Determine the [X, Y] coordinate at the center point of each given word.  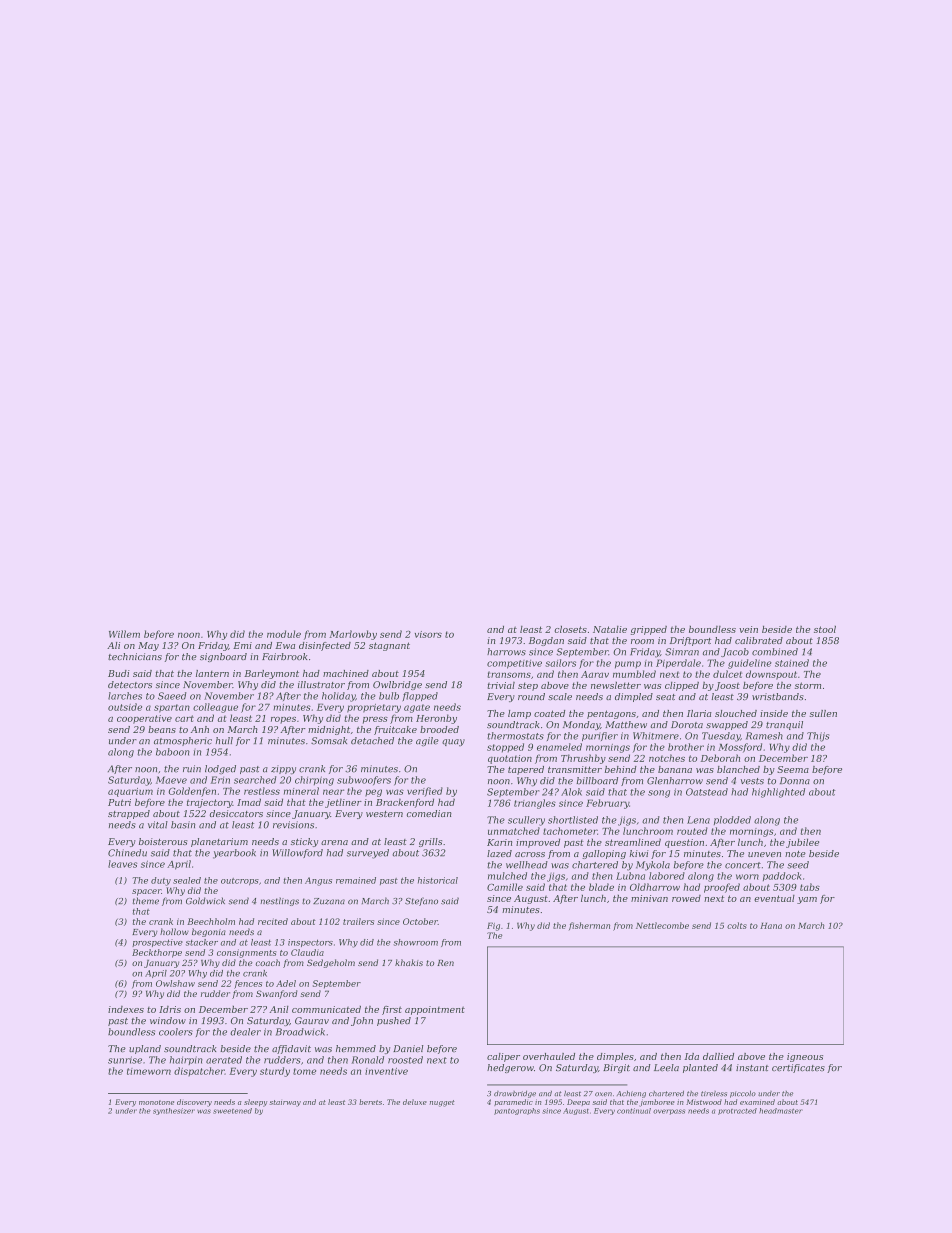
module [284, 634]
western [384, 814]
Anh [200, 729]
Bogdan [546, 641]
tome [304, 1071]
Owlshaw [175, 983]
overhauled [549, 1056]
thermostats [515, 736]
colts [737, 925]
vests [752, 781]
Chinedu [127, 853]
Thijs [818, 737]
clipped [682, 686]
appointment [435, 1010]
